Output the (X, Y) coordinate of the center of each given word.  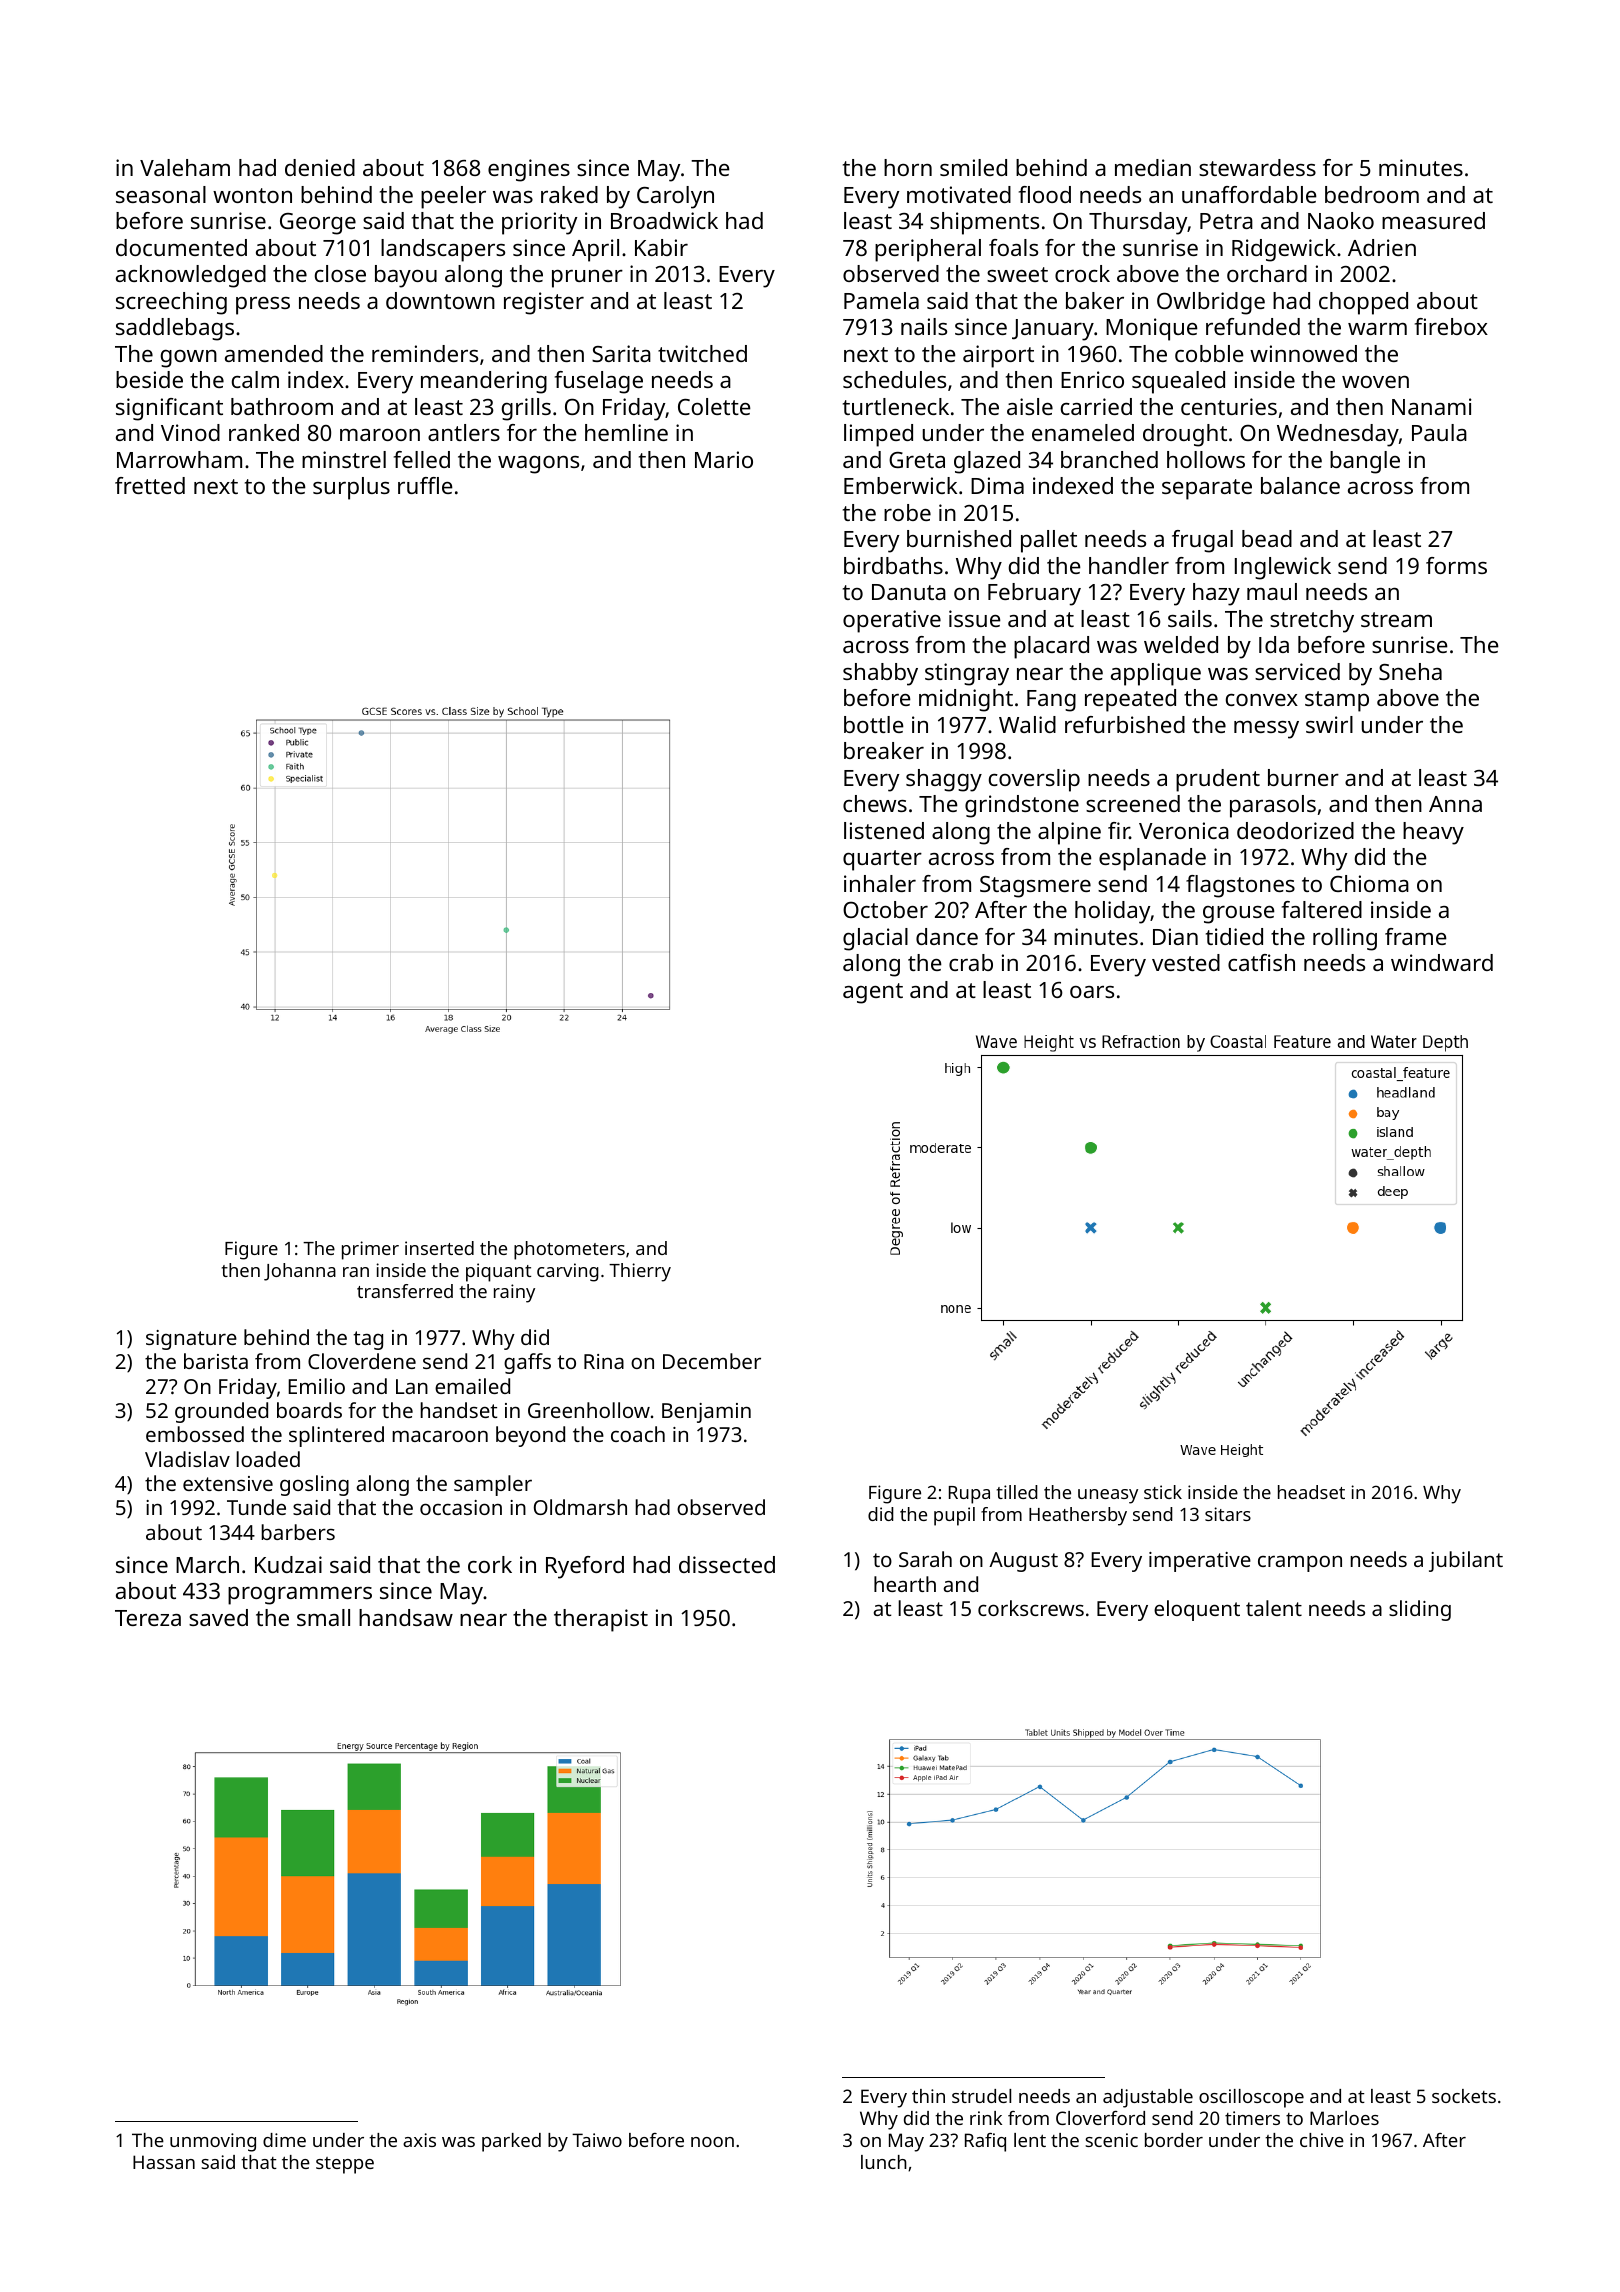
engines (529, 170)
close (340, 273)
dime (284, 2140)
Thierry (640, 1272)
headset (1311, 1492)
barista (216, 1361)
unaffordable (1249, 194)
